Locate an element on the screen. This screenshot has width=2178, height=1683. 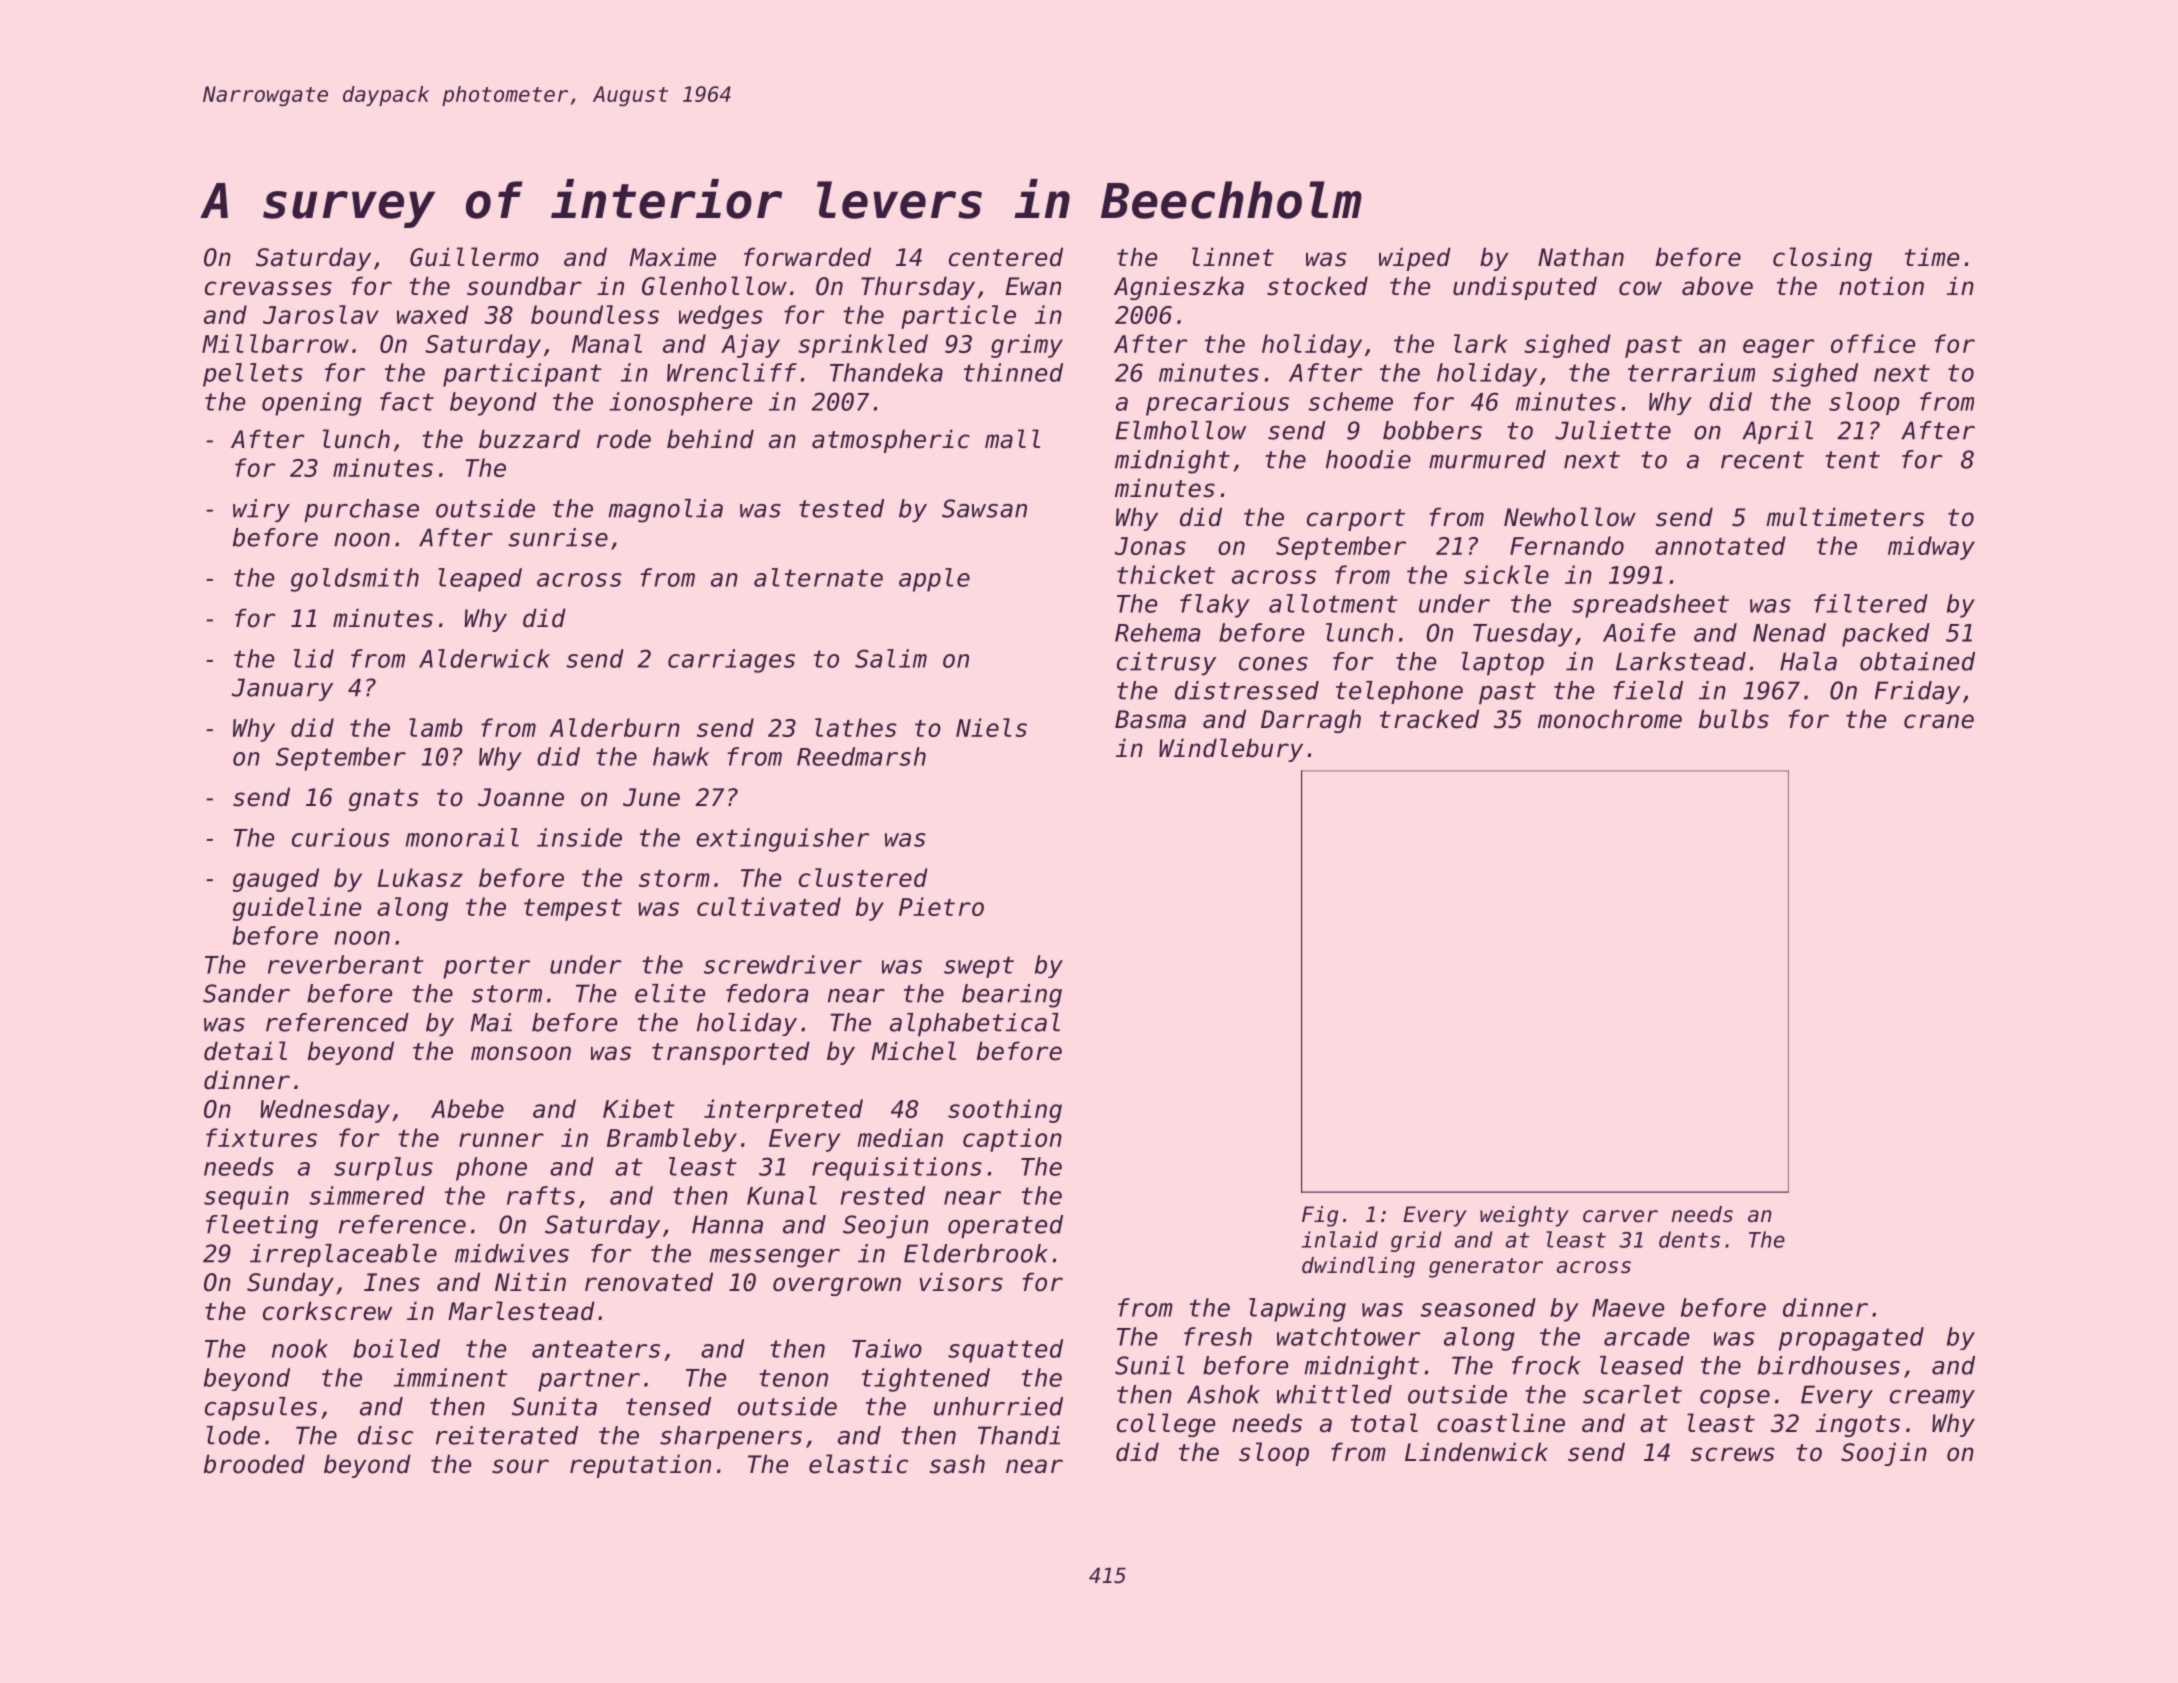
Newhollow is located at coordinates (1570, 517).
